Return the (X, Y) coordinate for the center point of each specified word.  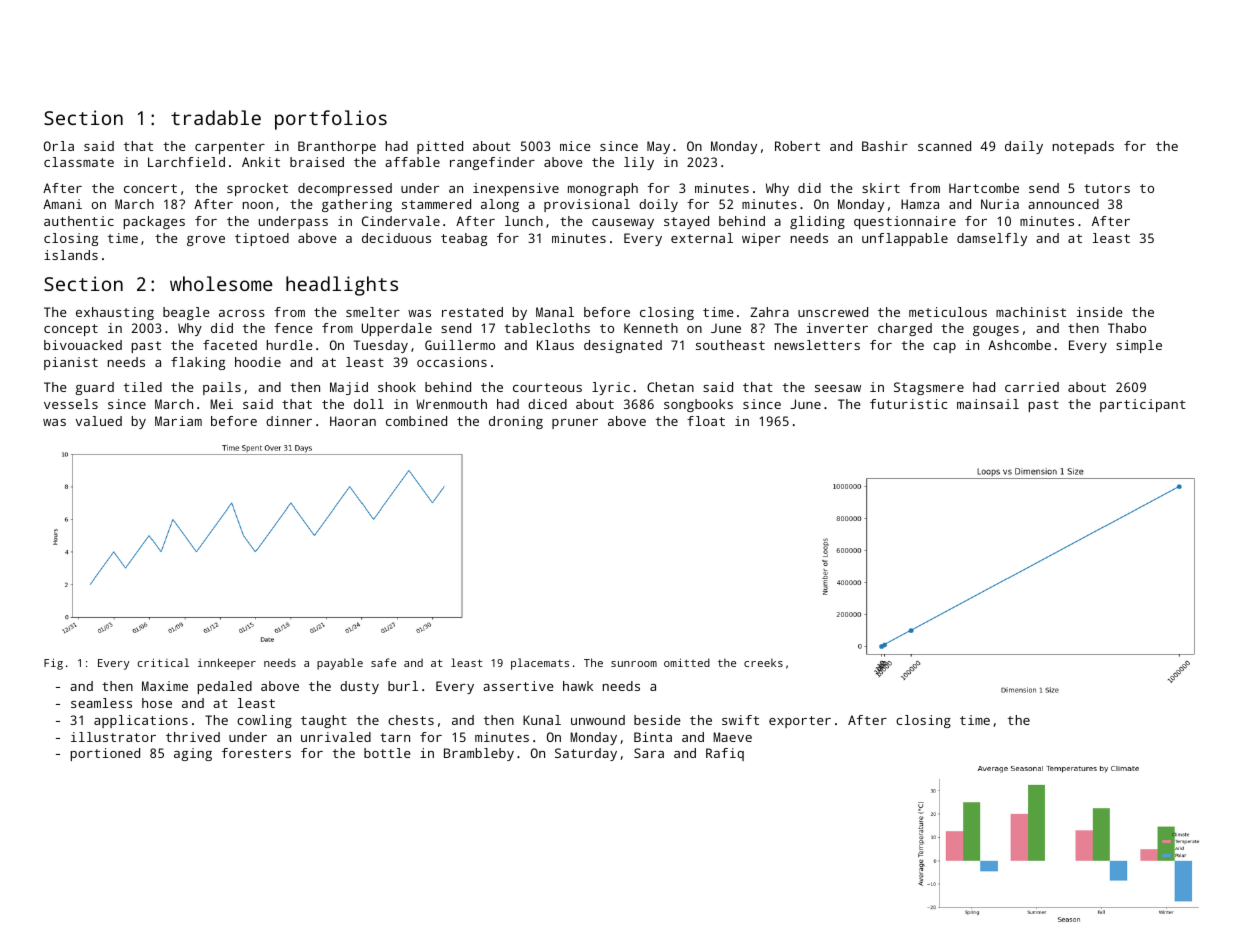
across (242, 313)
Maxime (165, 686)
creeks (763, 662)
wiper (761, 239)
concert (150, 188)
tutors (1107, 188)
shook (397, 387)
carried (1032, 387)
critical (163, 662)
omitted (687, 662)
